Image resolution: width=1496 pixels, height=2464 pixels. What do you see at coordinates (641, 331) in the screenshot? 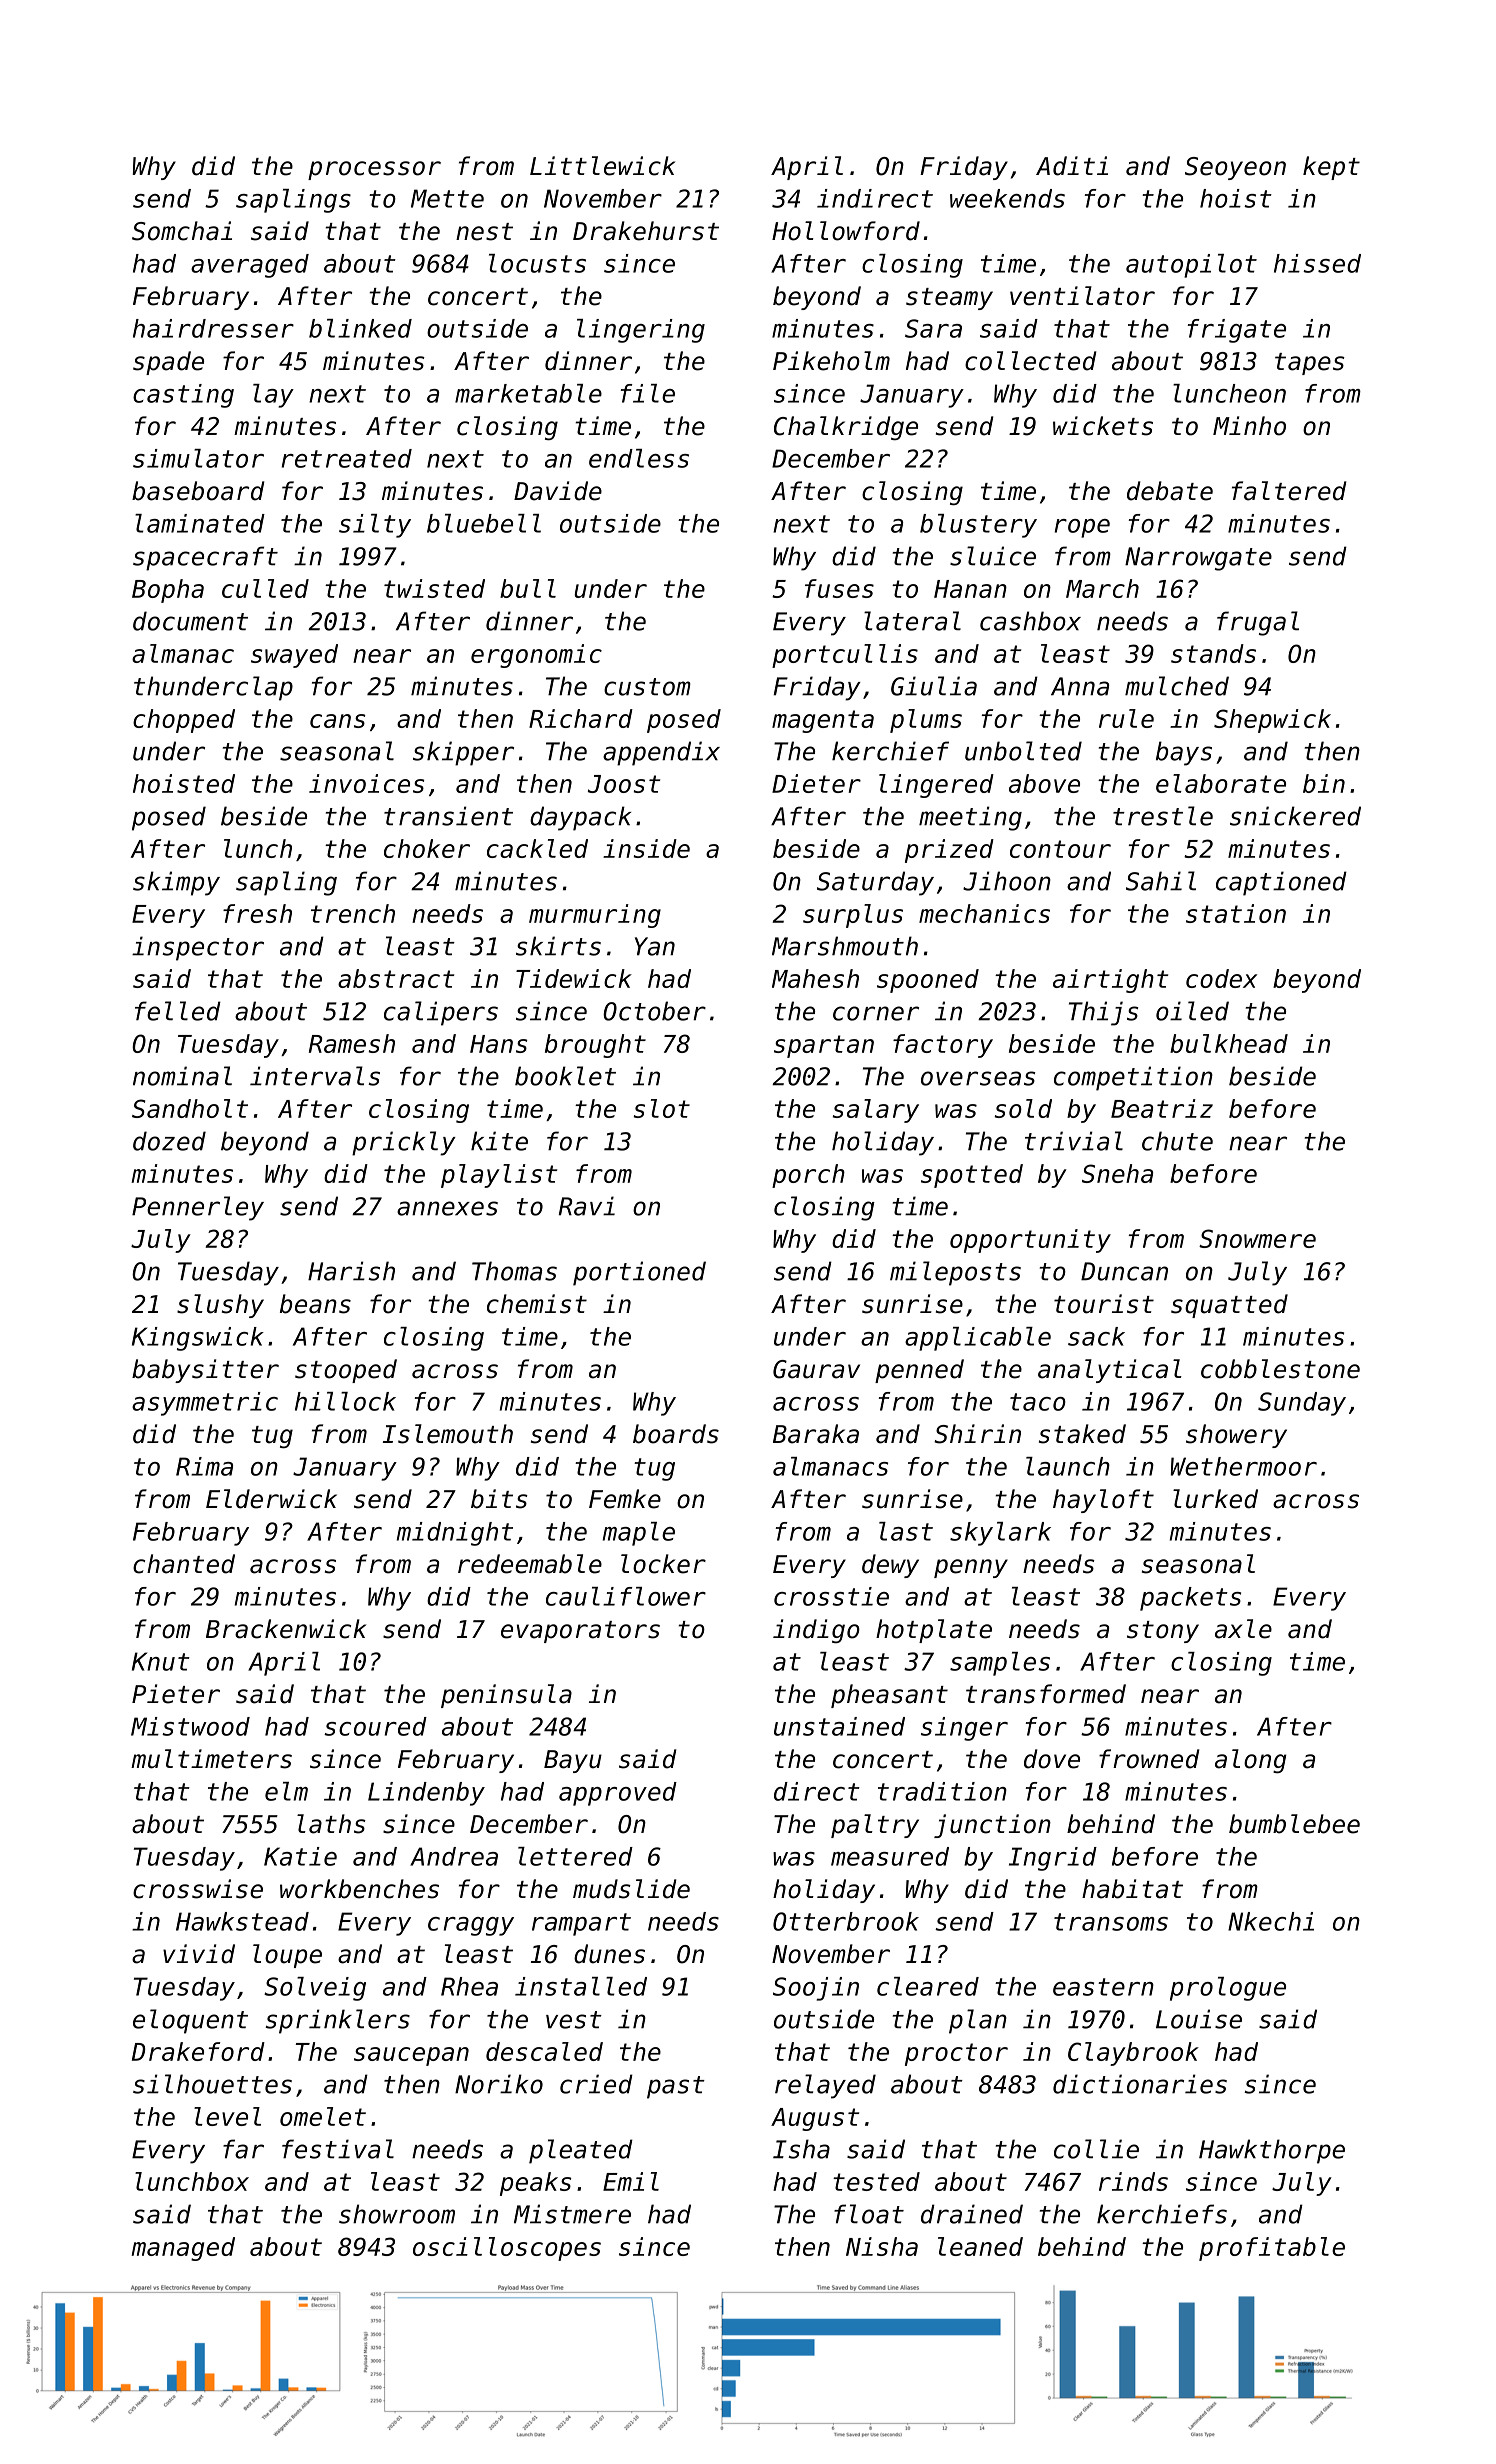
I see `lingering` at bounding box center [641, 331].
